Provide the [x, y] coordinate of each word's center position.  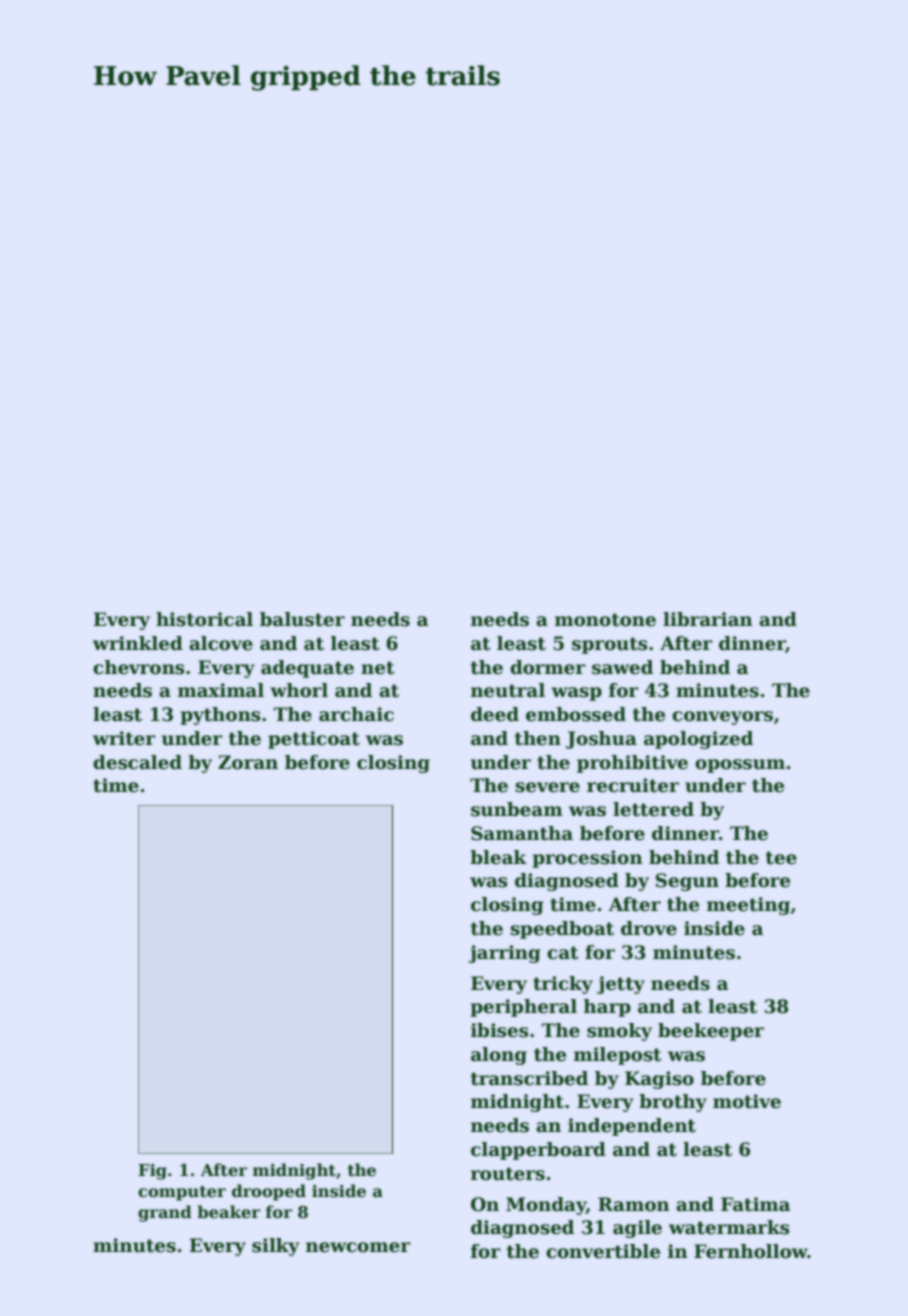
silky [276, 1247]
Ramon [634, 1204]
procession [588, 859]
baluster [302, 619]
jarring [505, 954]
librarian [708, 619]
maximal [221, 690]
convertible [603, 1251]
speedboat [562, 930]
